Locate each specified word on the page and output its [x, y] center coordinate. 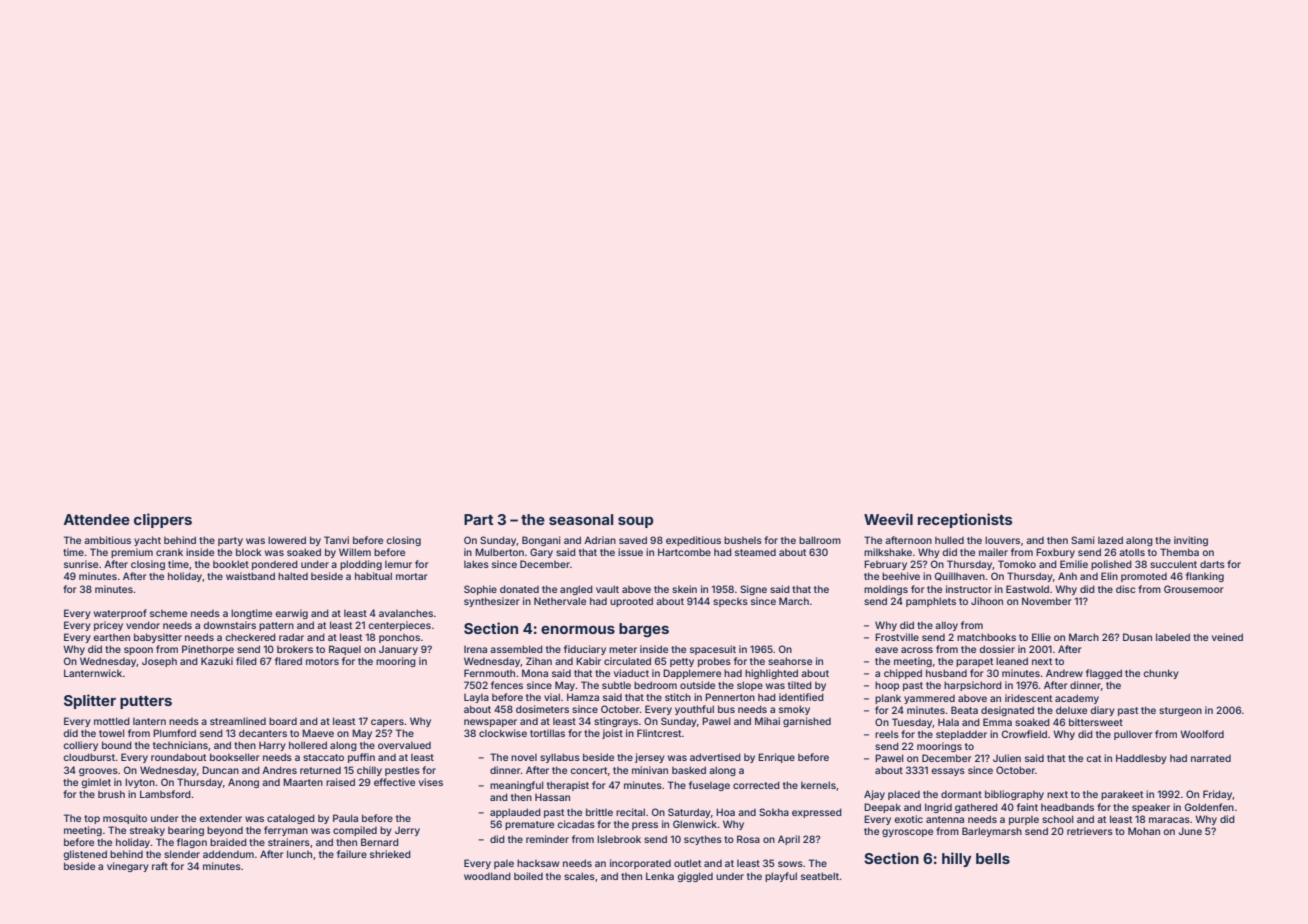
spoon [138, 651]
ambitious [107, 540]
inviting [1191, 541]
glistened [85, 855]
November [1046, 601]
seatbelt [820, 876]
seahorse [790, 661]
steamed [755, 552]
